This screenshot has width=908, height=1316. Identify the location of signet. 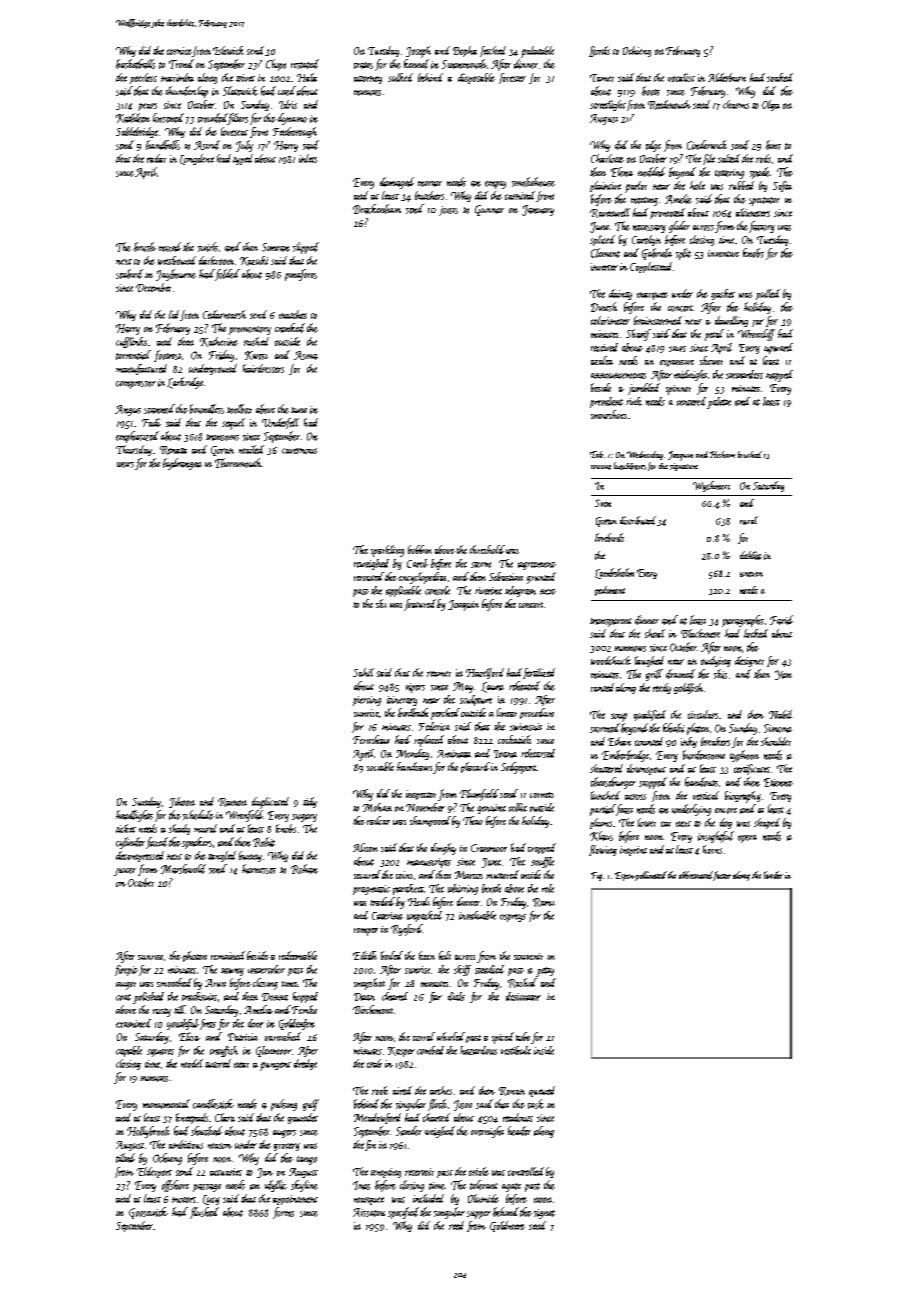
(544, 1214).
